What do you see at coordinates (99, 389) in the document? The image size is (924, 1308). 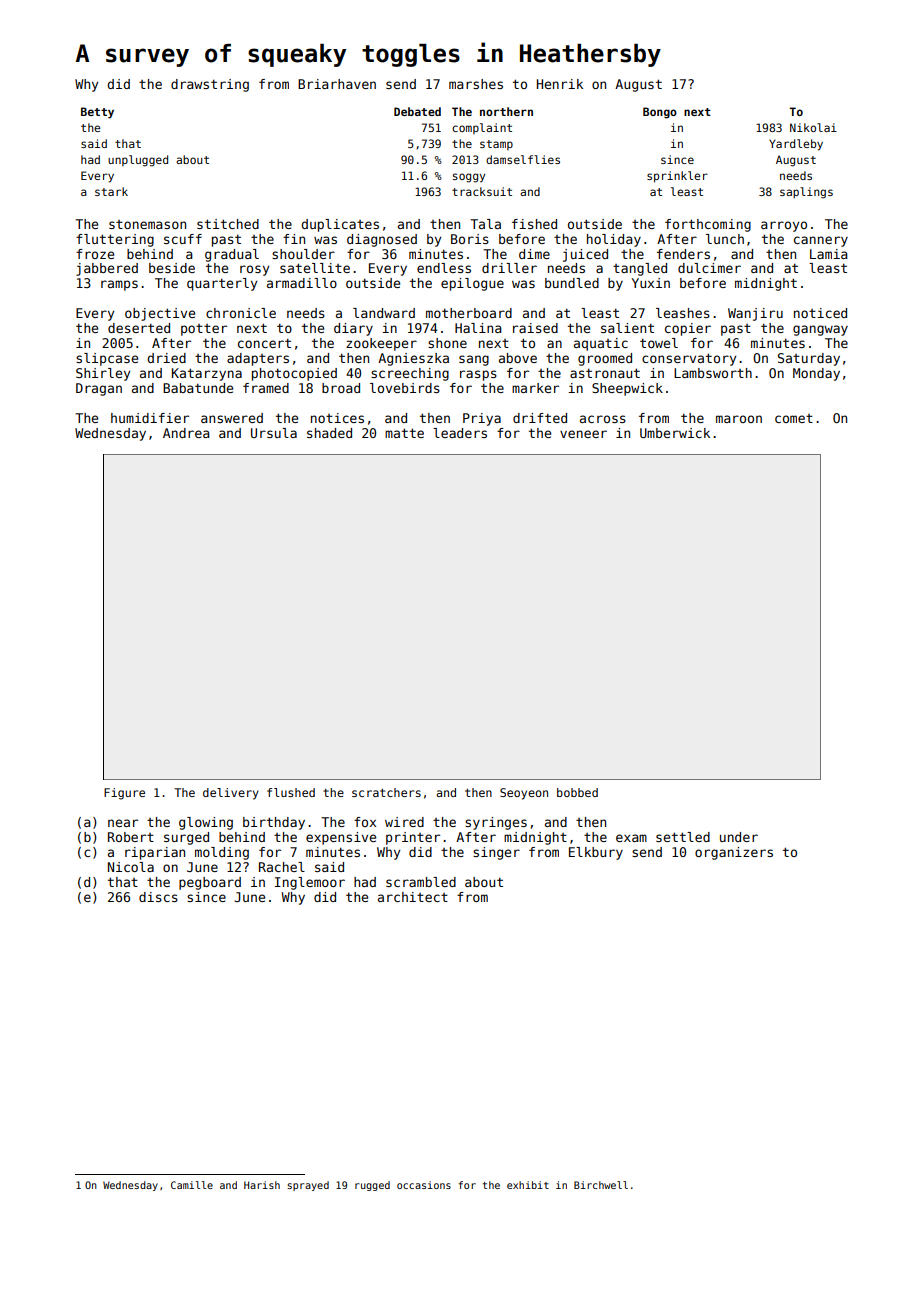 I see `Dragan` at bounding box center [99, 389].
